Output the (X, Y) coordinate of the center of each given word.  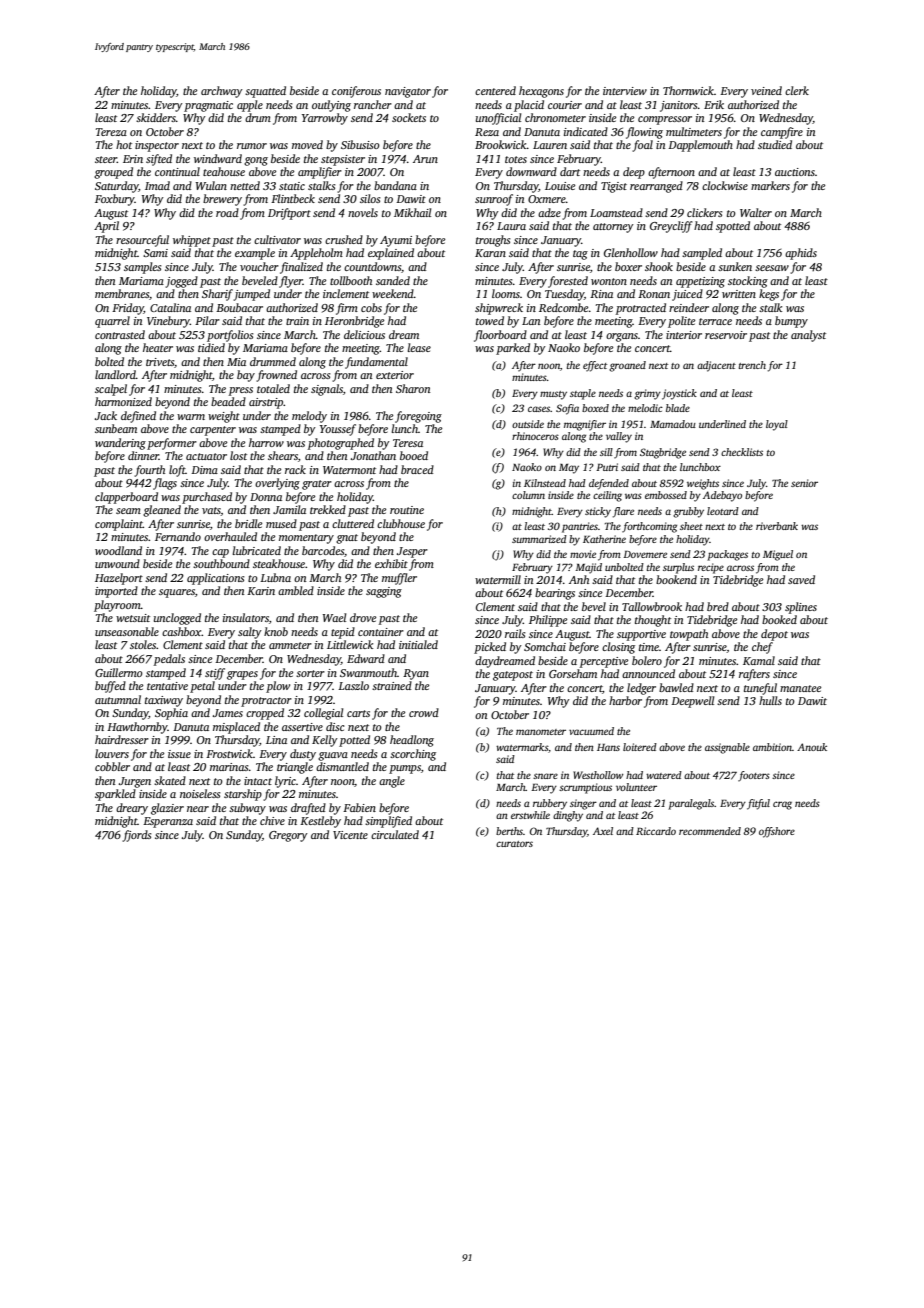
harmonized (123, 401)
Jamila (289, 509)
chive (272, 820)
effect (595, 366)
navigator (408, 92)
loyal (777, 425)
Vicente (350, 835)
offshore (777, 832)
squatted (265, 92)
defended (609, 484)
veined (766, 90)
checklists (742, 452)
